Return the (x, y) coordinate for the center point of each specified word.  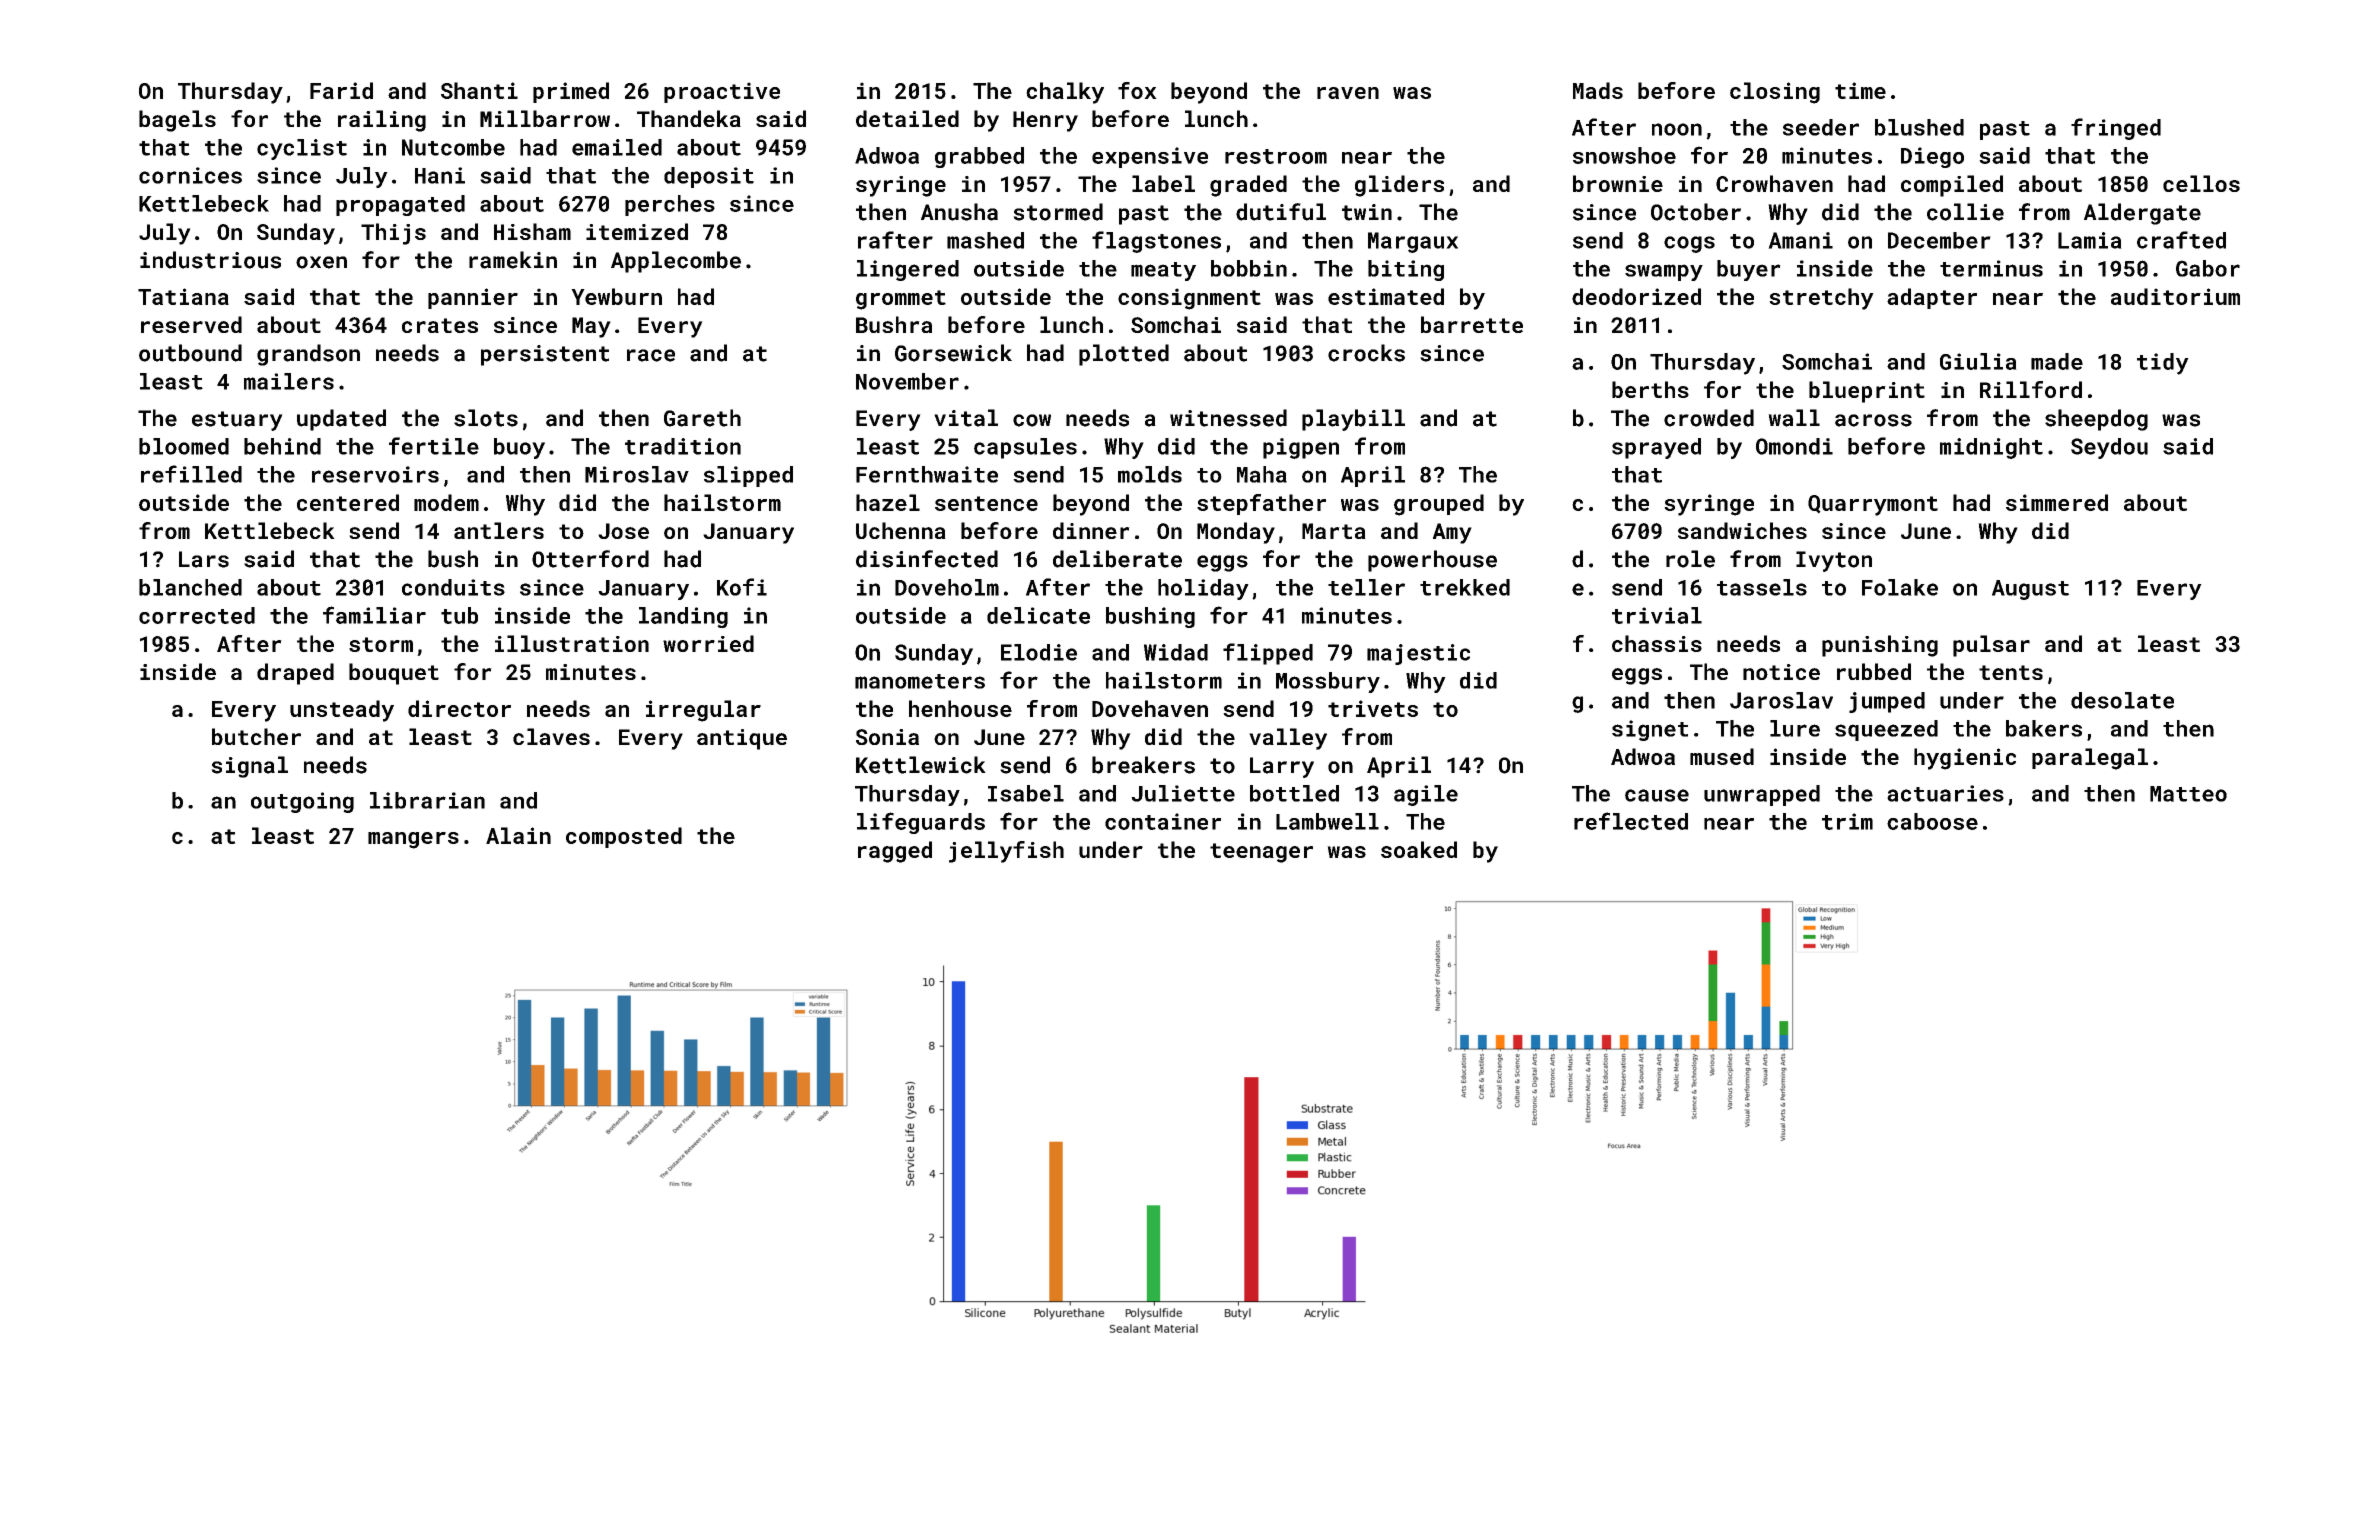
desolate (2122, 700)
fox (1137, 90)
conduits (453, 587)
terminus (1991, 268)
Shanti (479, 90)
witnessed (1228, 418)
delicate (1038, 615)
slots (486, 418)
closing (1775, 93)
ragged (895, 852)
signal (249, 767)
